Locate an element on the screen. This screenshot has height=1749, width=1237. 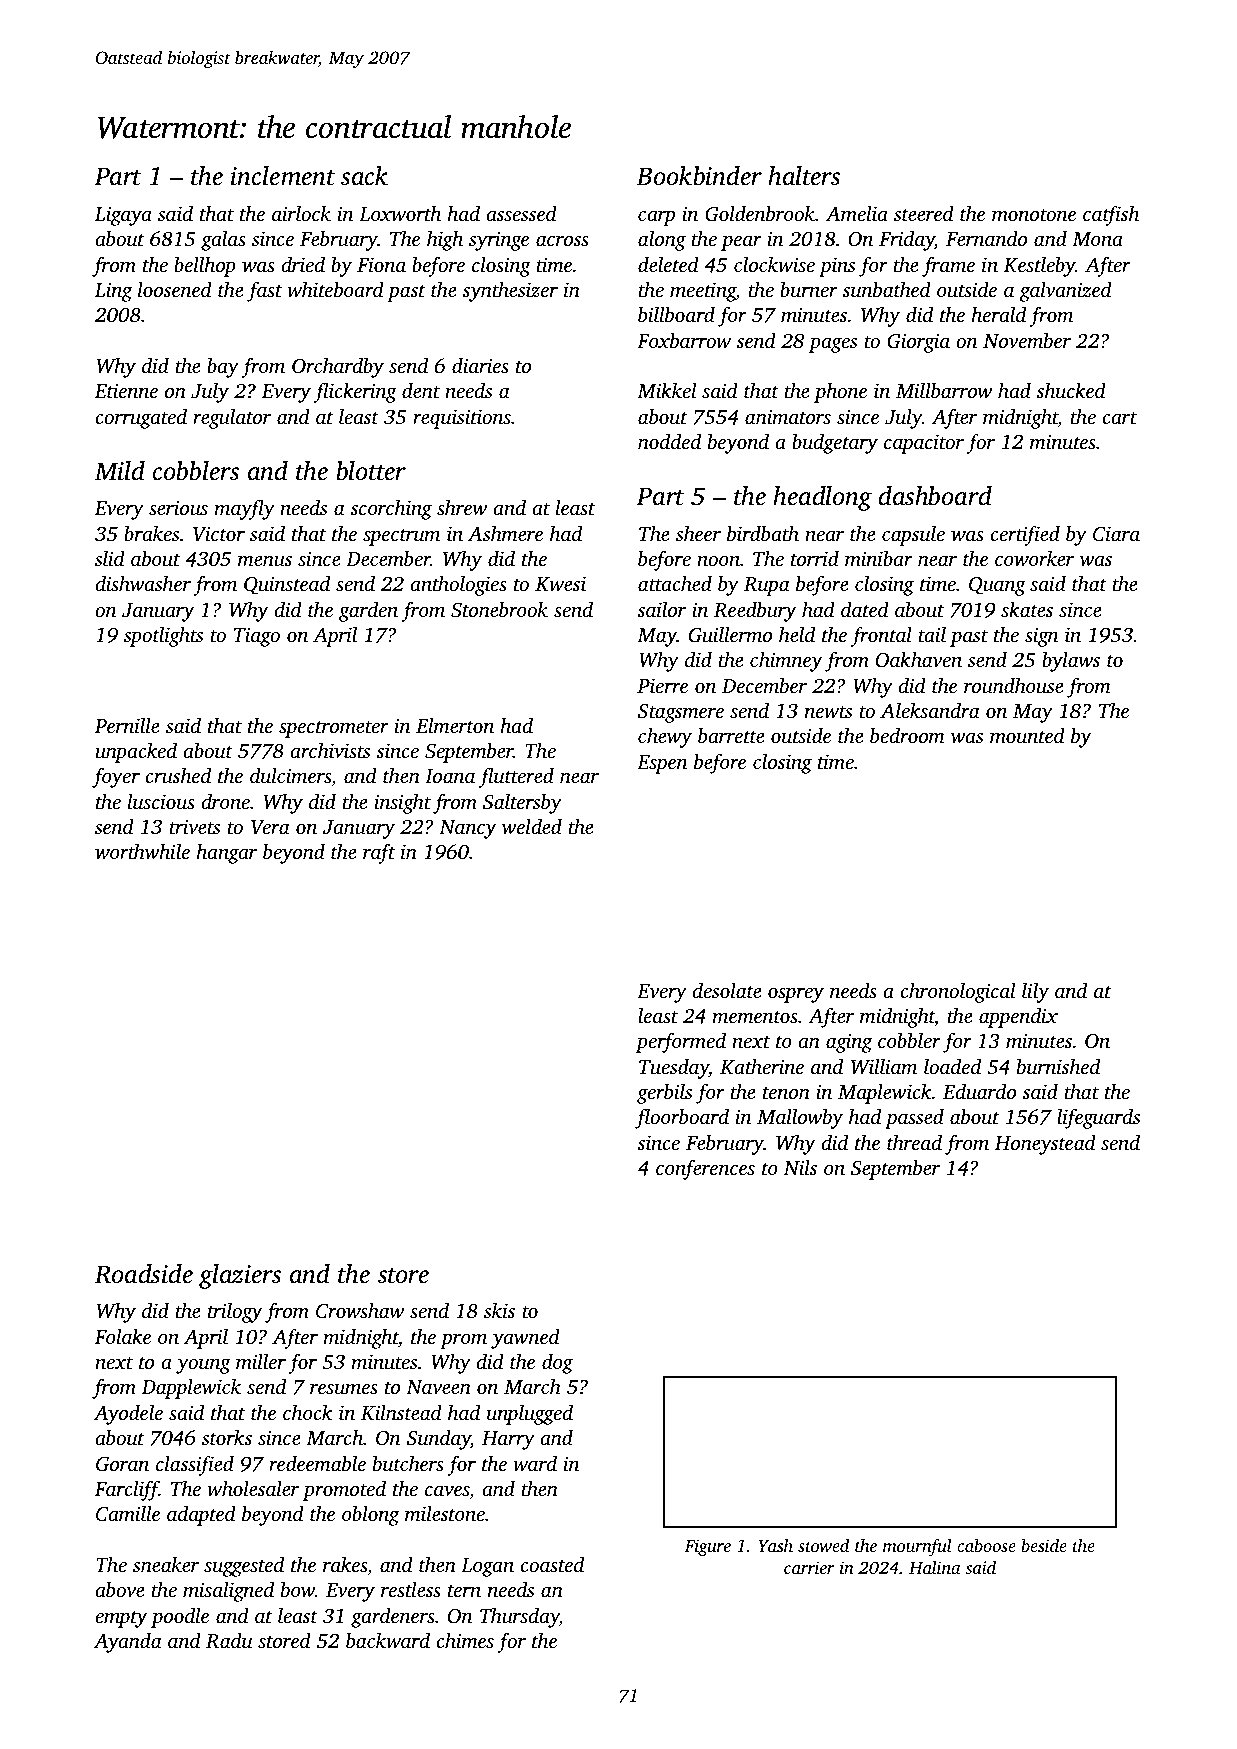
coasted is located at coordinates (552, 1564).
